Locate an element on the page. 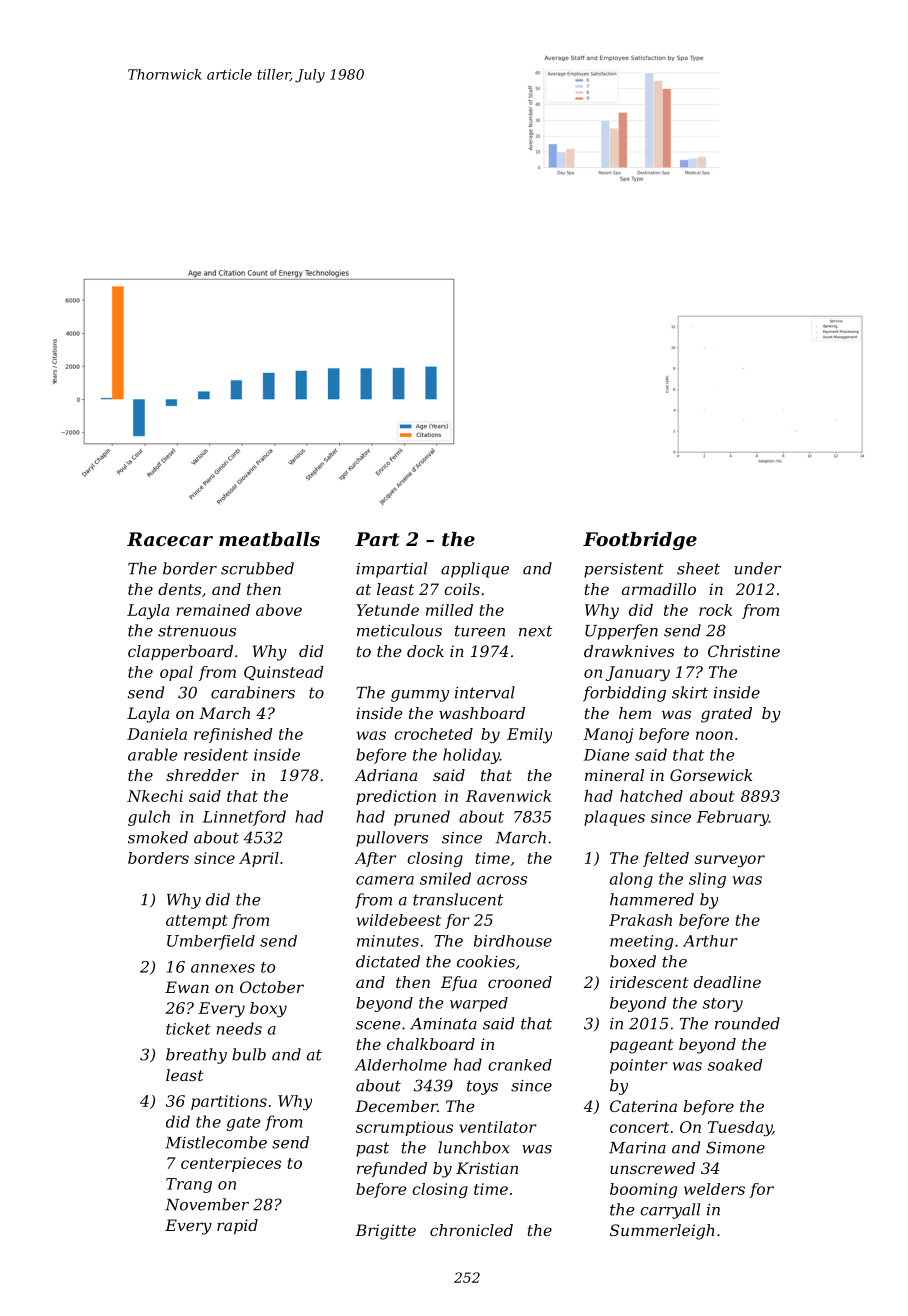 Image resolution: width=908 pixels, height=1316 pixels. bulb is located at coordinates (249, 1054).
